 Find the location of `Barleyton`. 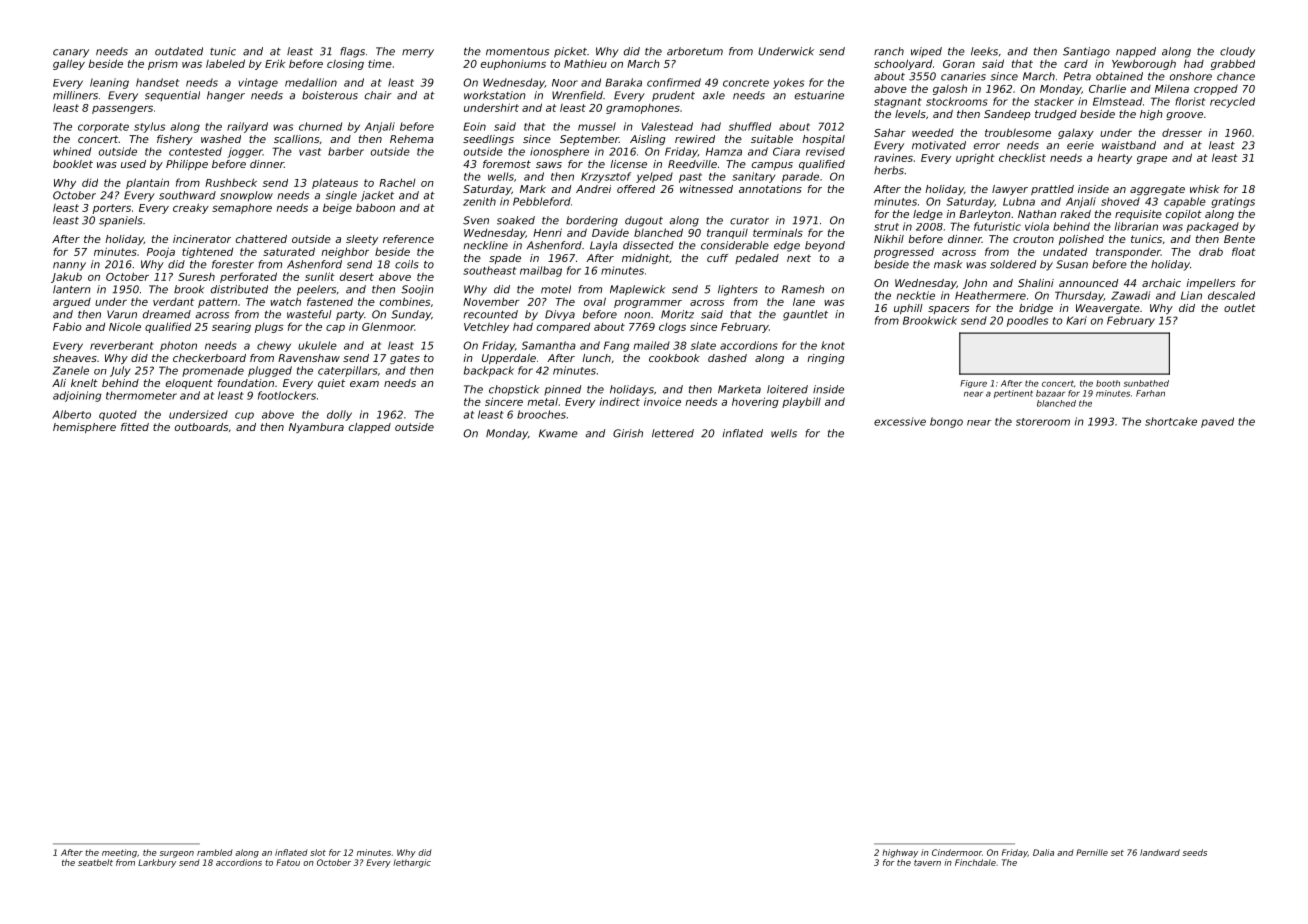

Barleyton is located at coordinates (985, 215).
